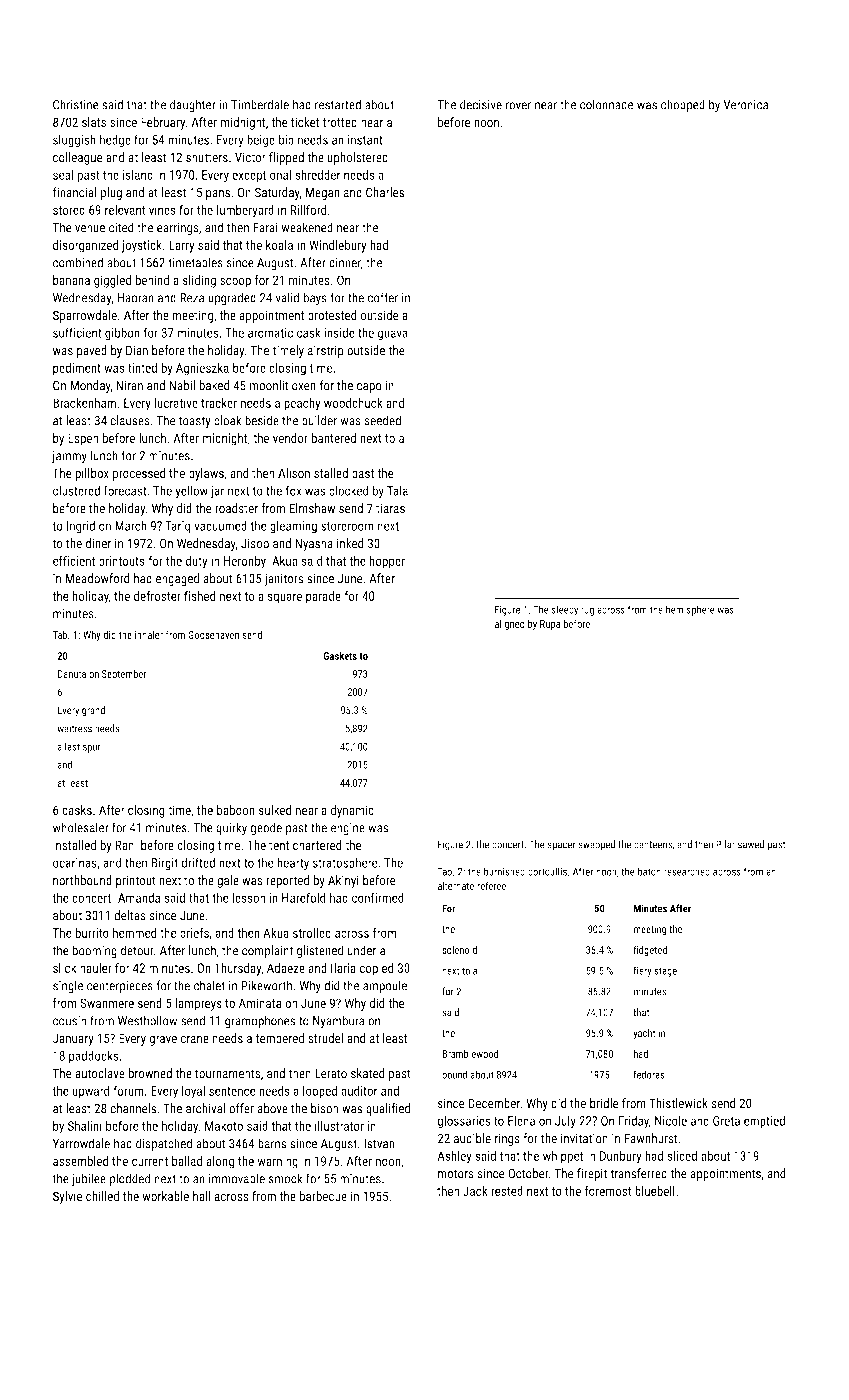 Image resolution: width=849 pixels, height=1400 pixels. I want to click on bluebell, so click(655, 1190).
